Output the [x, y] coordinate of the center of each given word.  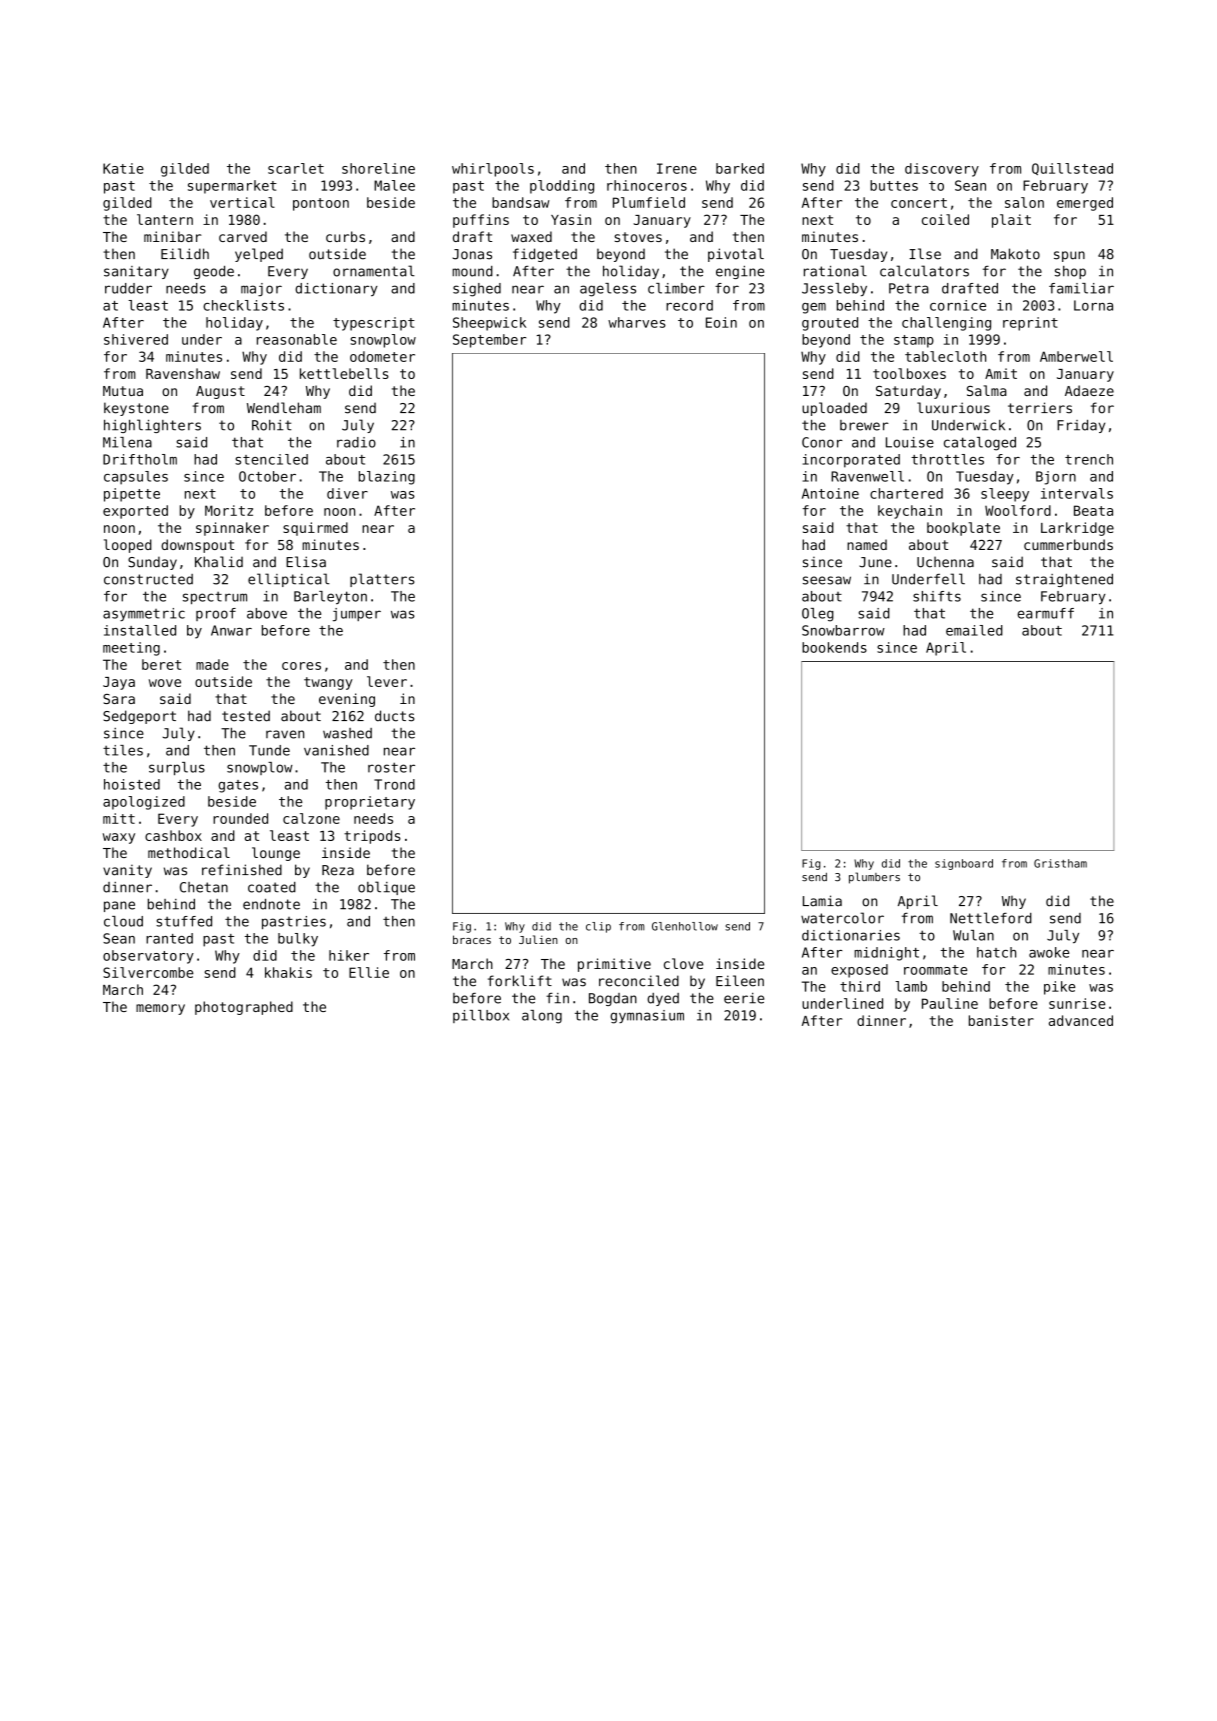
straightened [1064, 580]
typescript [374, 324]
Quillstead [1072, 169]
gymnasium [647, 1017]
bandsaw [521, 202]
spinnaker [232, 529]
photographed [244, 1008]
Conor [822, 442]
